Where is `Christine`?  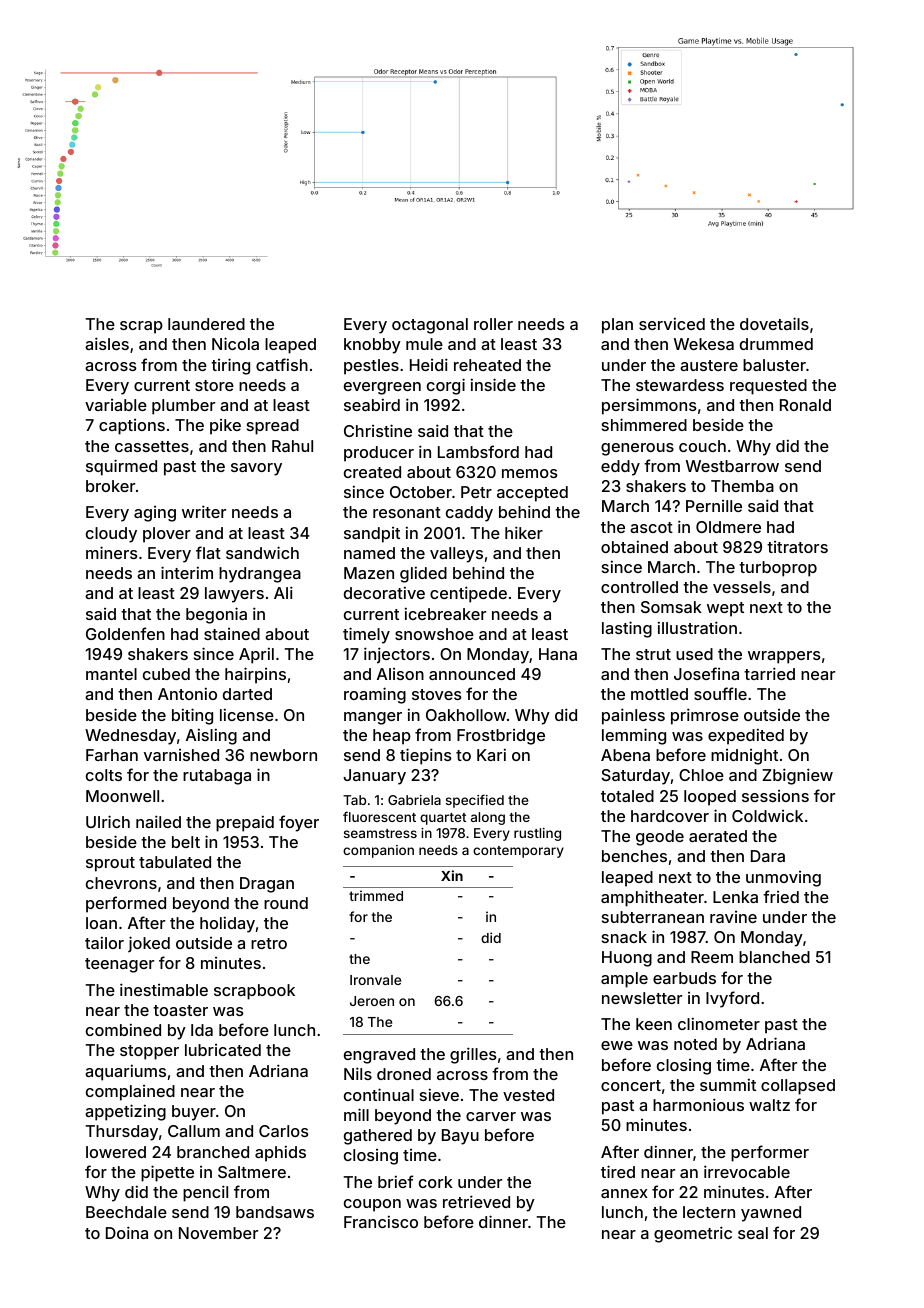 Christine is located at coordinates (378, 430).
